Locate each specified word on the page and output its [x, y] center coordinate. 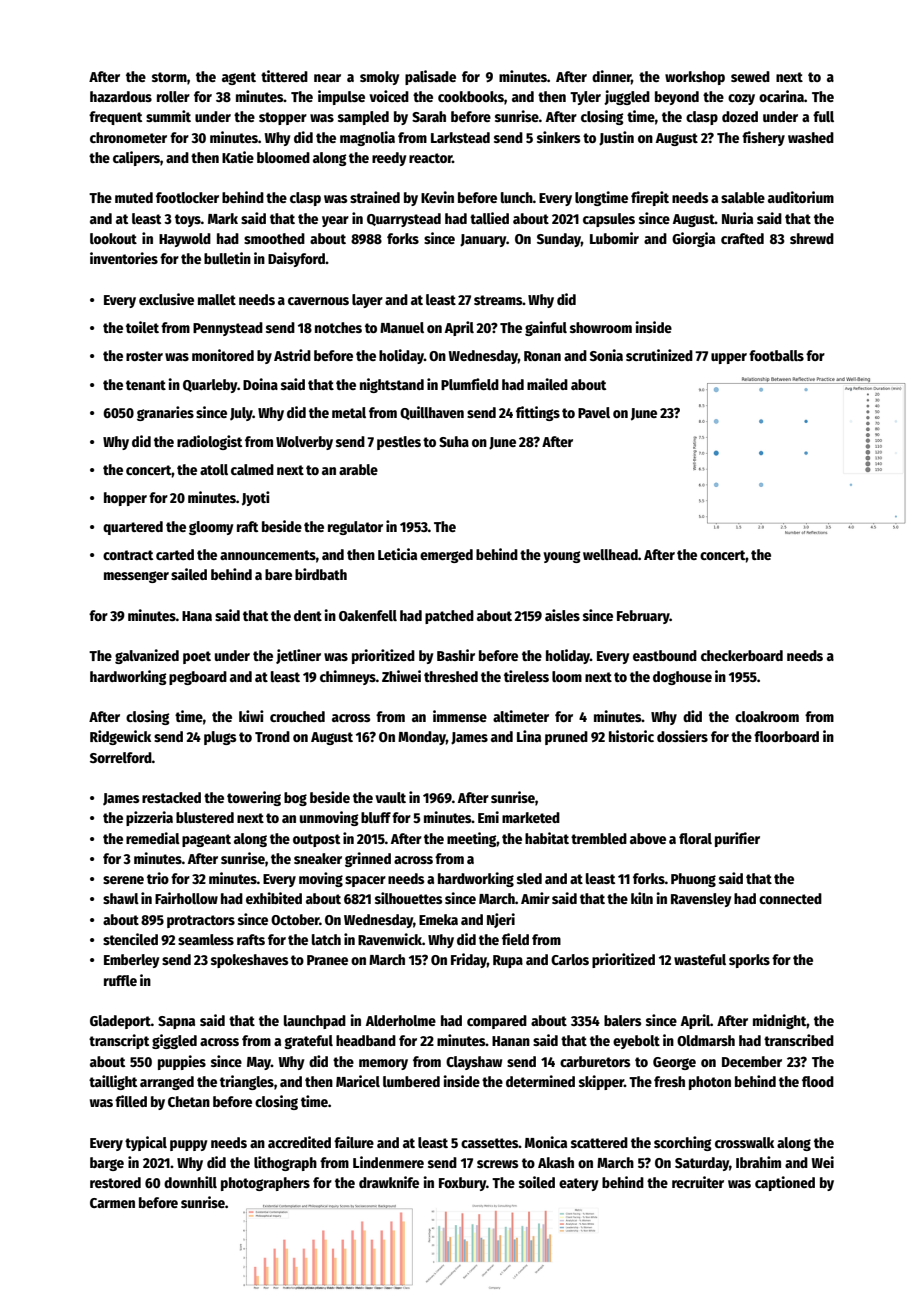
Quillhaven [432, 413]
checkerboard [742, 655]
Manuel [402, 327]
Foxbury [462, 1184]
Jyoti [256, 498]
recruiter [698, 1182]
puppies [182, 1062]
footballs [776, 355]
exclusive [166, 299]
